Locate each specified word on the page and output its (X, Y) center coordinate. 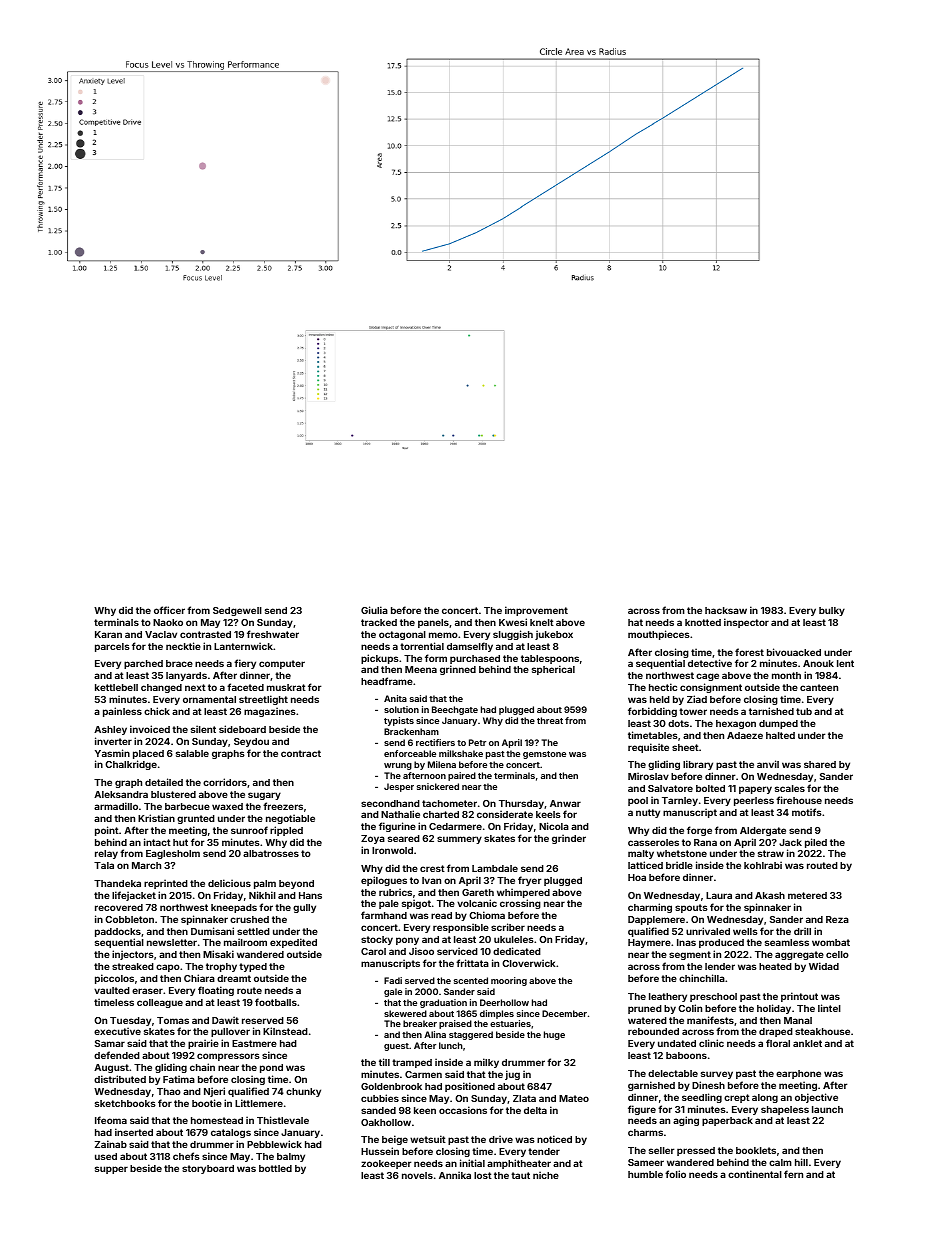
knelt (542, 622)
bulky (832, 611)
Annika (455, 1175)
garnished (651, 1086)
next (195, 687)
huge (554, 1035)
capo (168, 968)
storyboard (208, 1169)
